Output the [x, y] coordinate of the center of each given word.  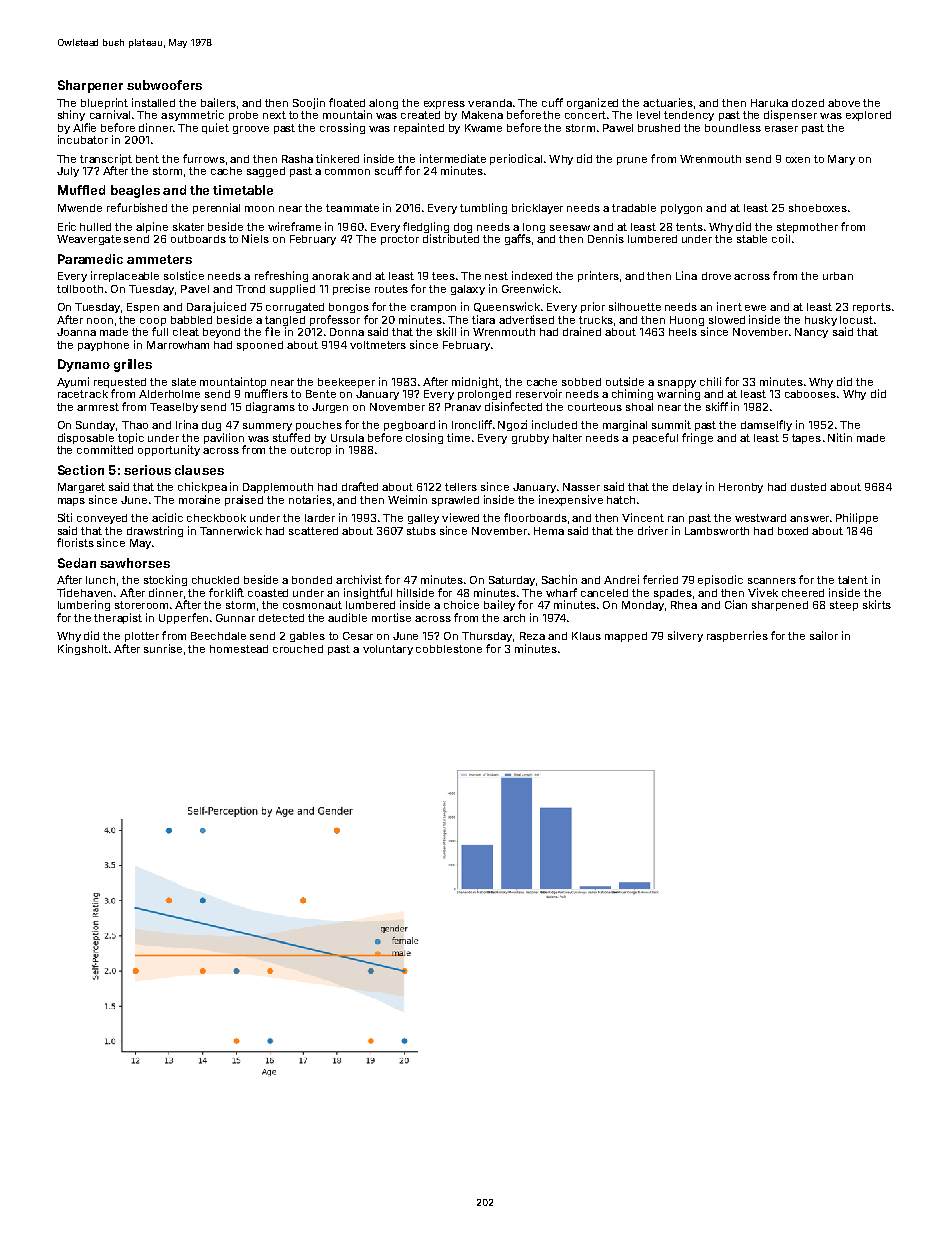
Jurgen [330, 408]
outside [625, 381]
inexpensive [571, 500]
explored [868, 116]
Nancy [811, 333]
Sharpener [90, 86]
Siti [65, 517]
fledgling [426, 227]
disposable [86, 438]
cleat [186, 332]
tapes [806, 439]
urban [838, 276]
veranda [490, 103]
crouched [298, 649]
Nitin [840, 437]
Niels [255, 238]
